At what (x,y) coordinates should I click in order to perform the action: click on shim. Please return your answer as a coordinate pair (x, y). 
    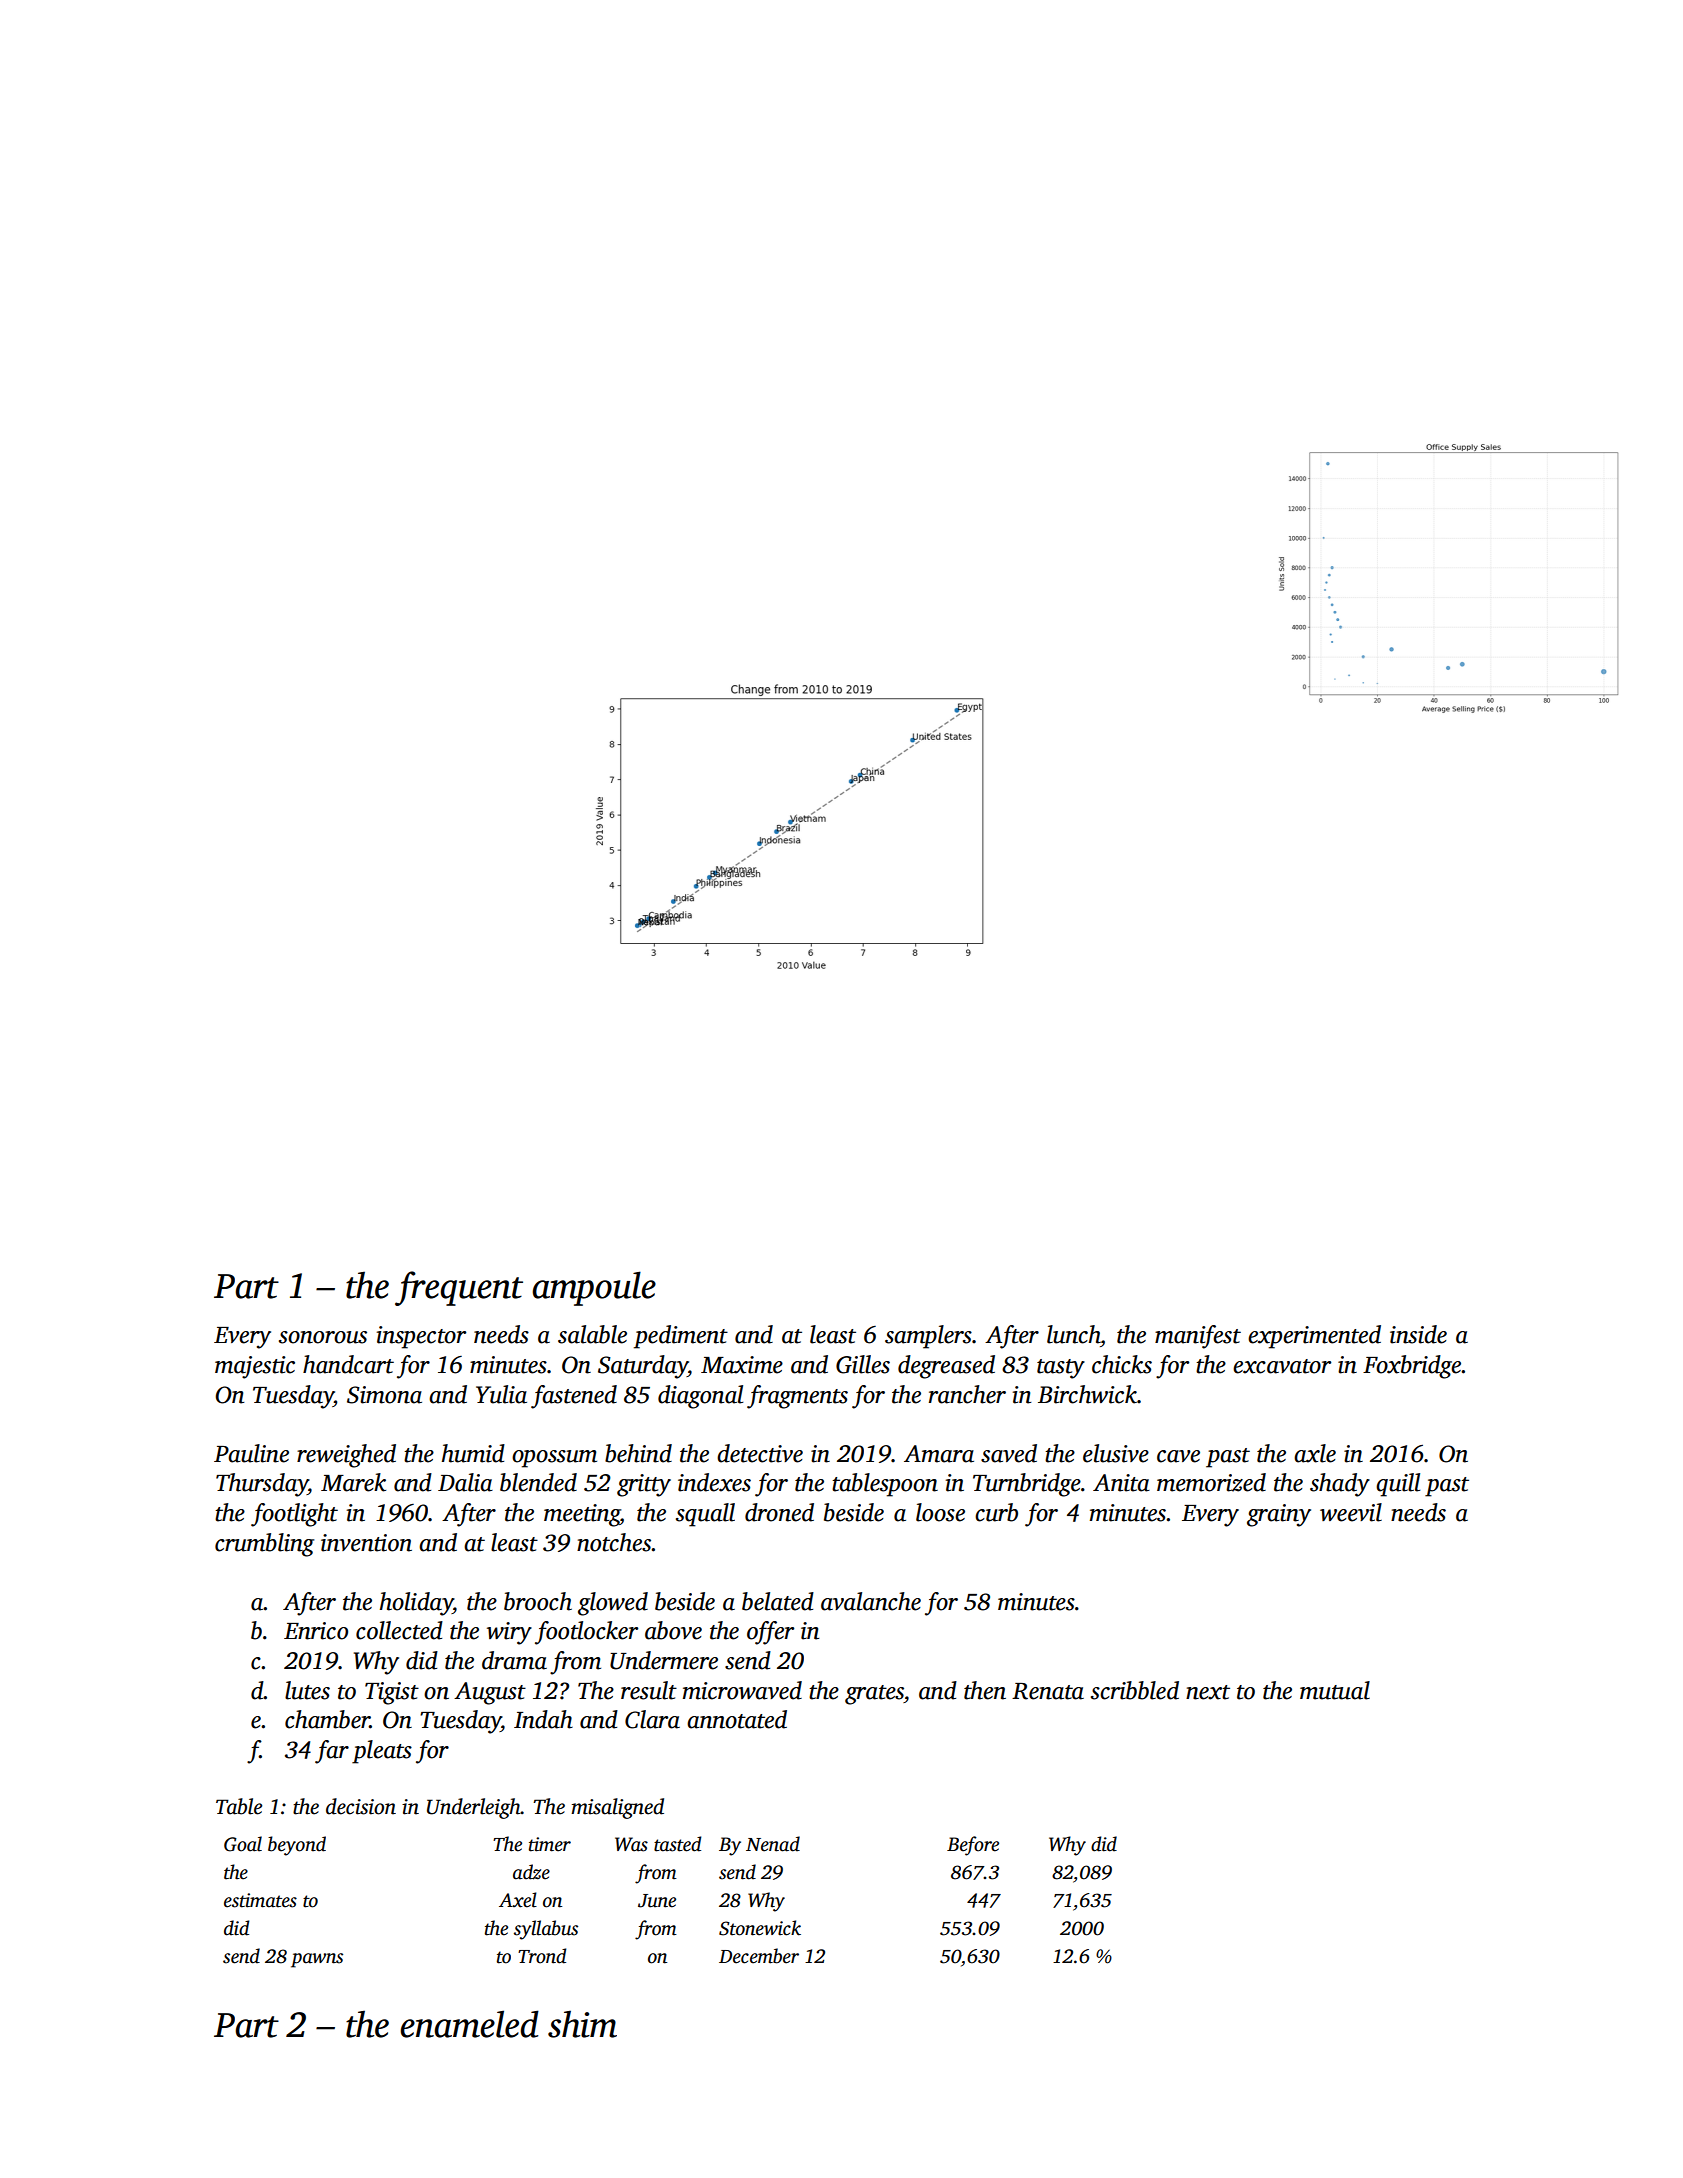
    Looking at the image, I should click on (582, 2024).
